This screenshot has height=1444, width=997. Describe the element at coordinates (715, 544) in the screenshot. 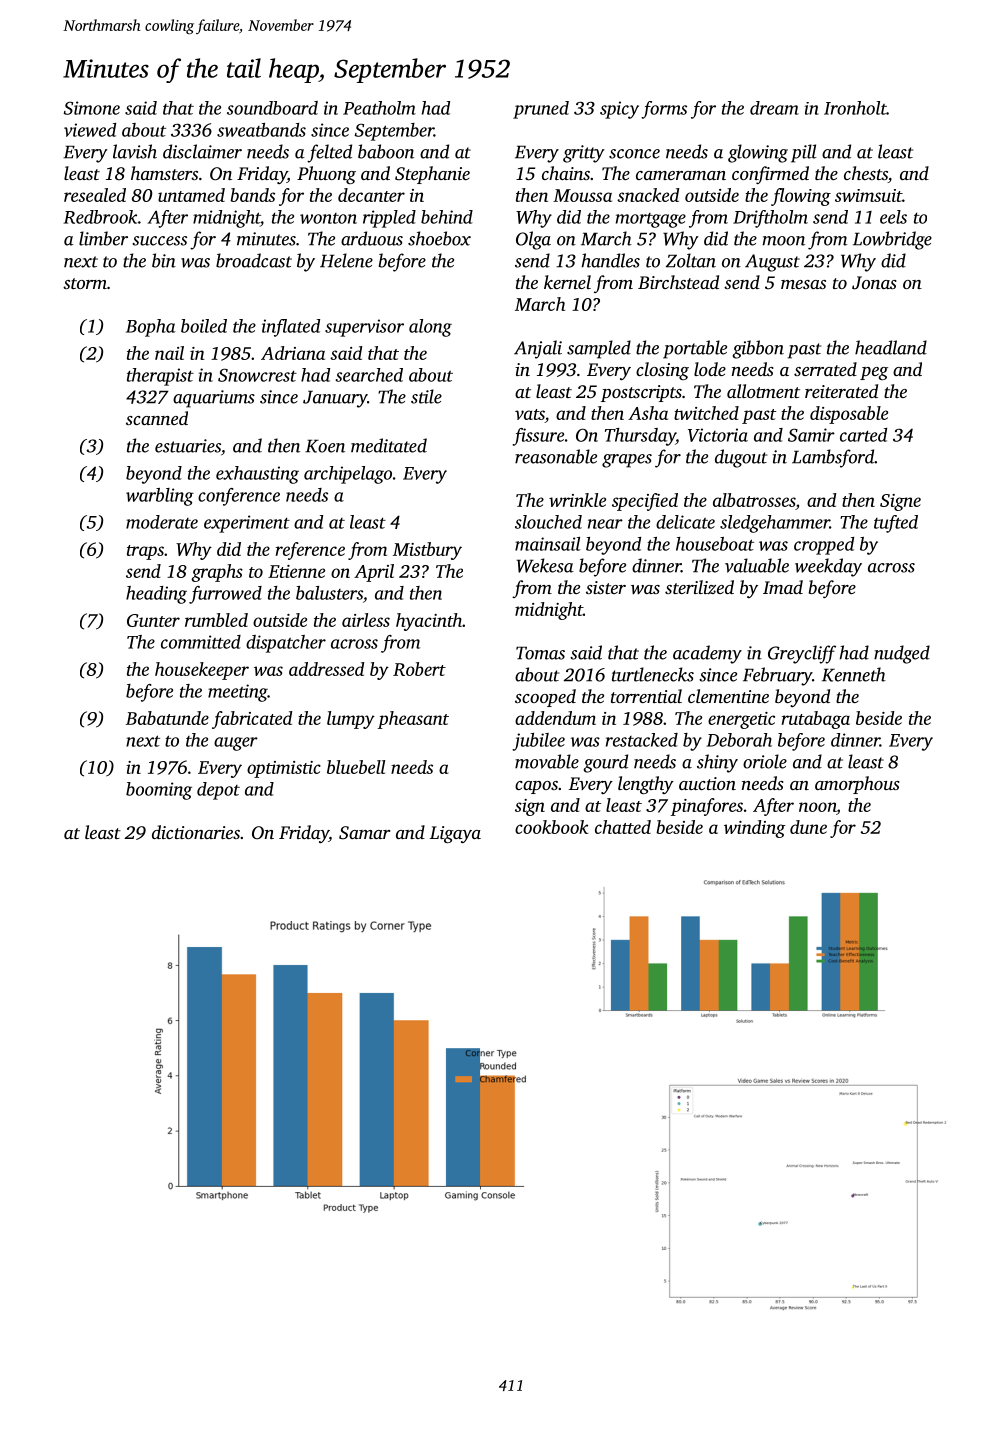

I see `houseboat` at that location.
